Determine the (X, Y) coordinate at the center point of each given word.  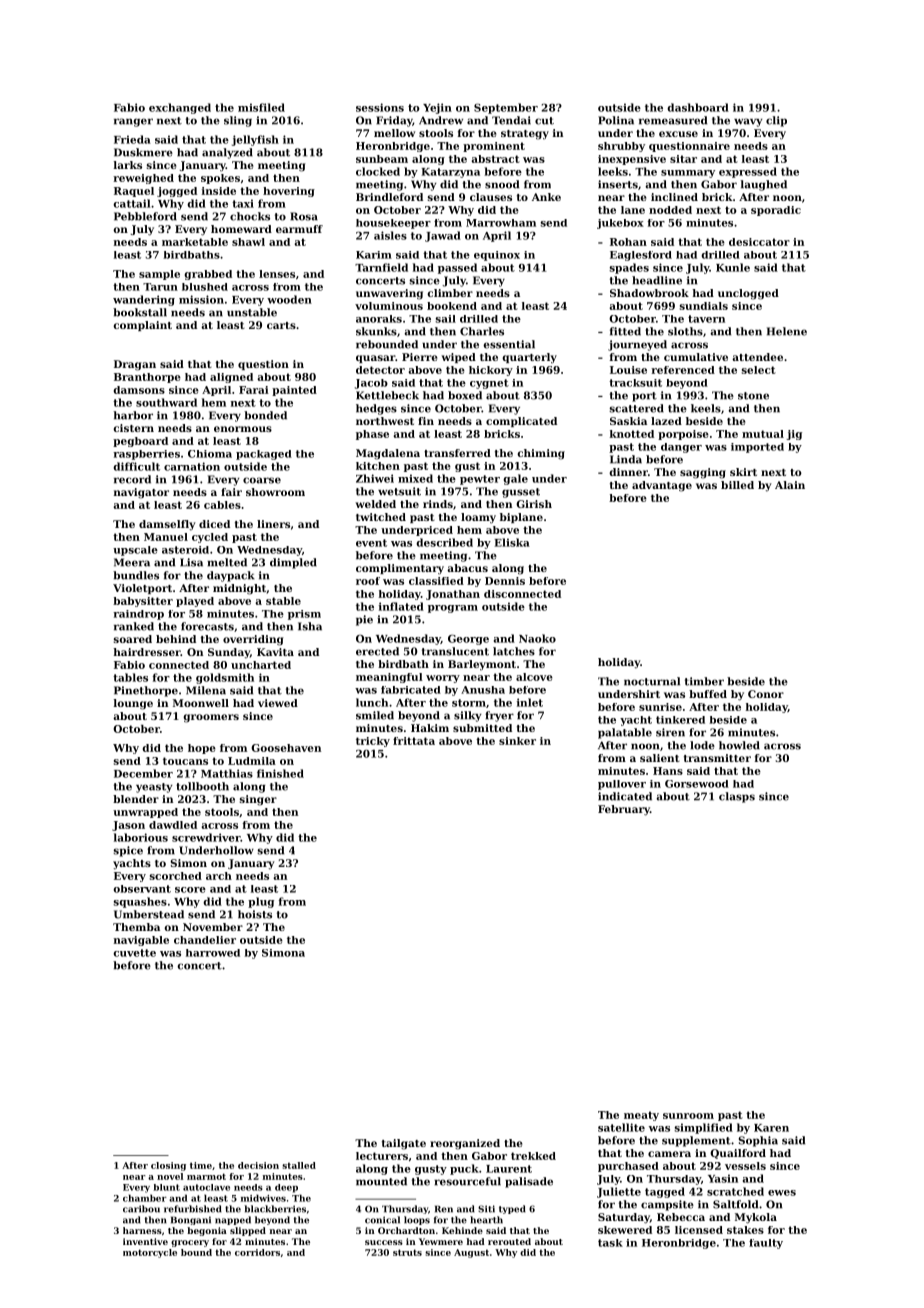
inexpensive (632, 160)
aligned (231, 378)
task (610, 1243)
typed (512, 1209)
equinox (497, 256)
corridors (257, 1252)
